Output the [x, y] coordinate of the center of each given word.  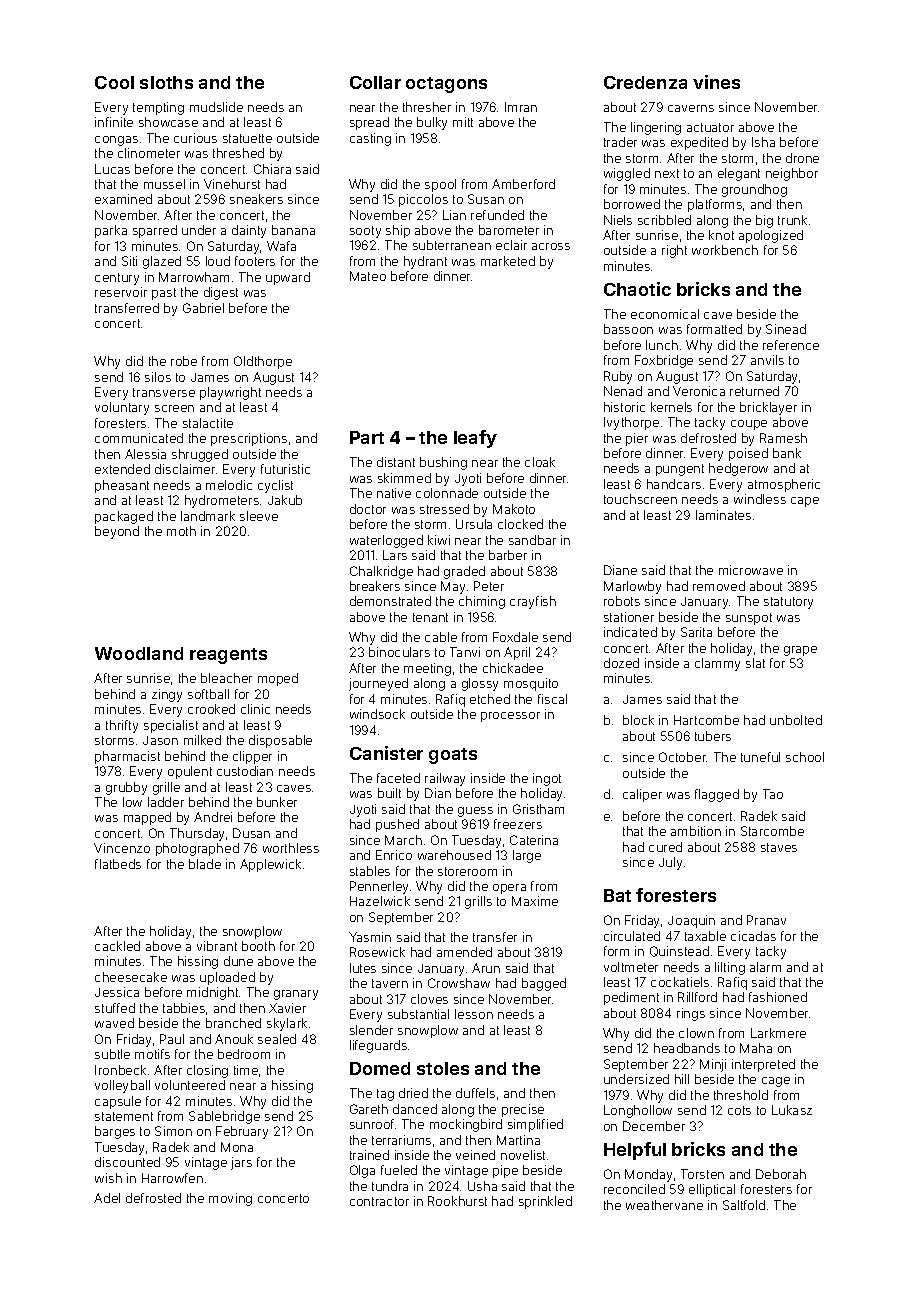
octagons [446, 85]
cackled [117, 946]
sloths [166, 82]
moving [230, 1199]
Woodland [139, 653]
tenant [430, 617]
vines [716, 82]
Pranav [766, 920]
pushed [397, 825]
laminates [723, 515]
